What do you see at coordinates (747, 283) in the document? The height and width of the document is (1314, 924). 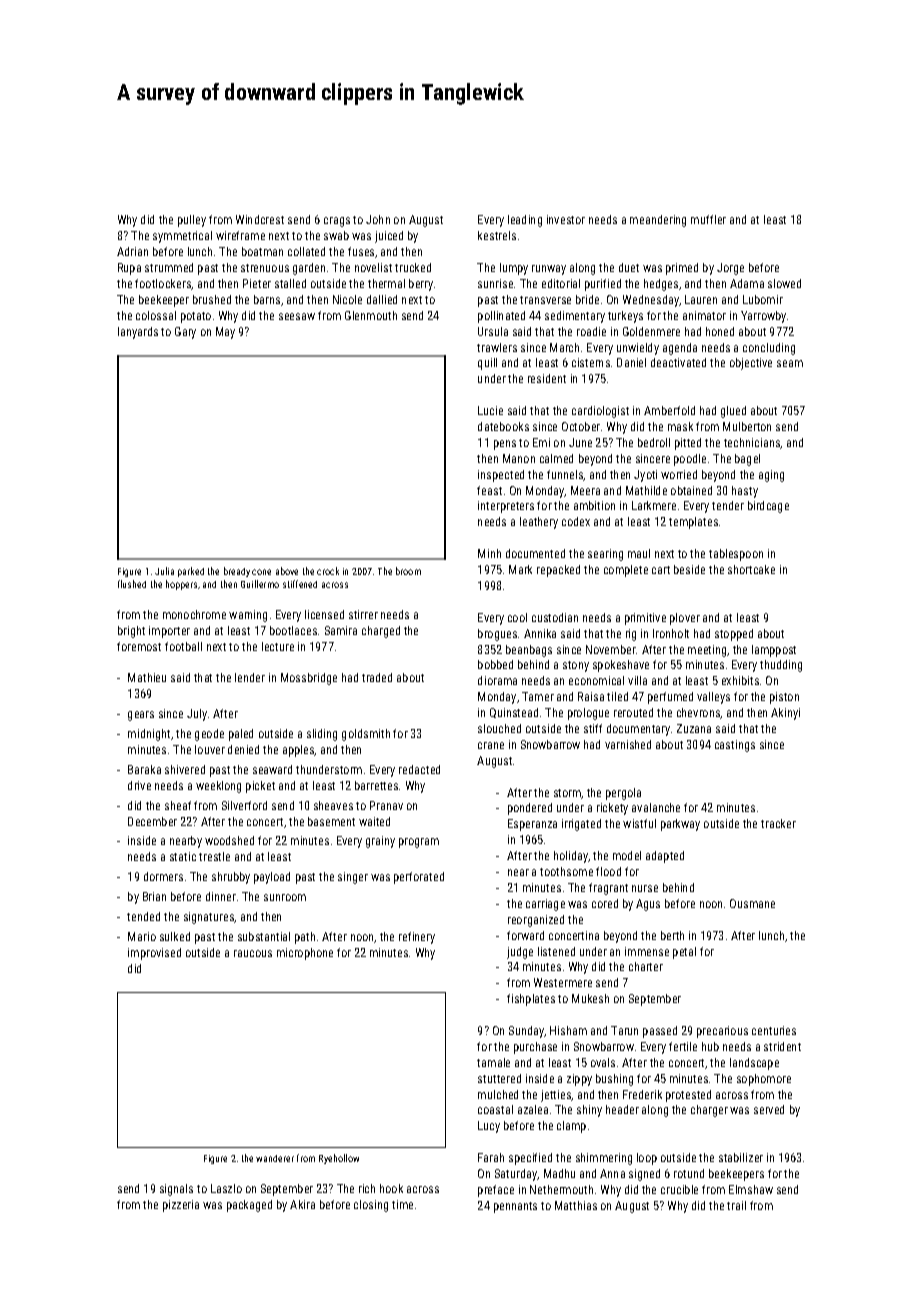 I see `Adama` at bounding box center [747, 283].
